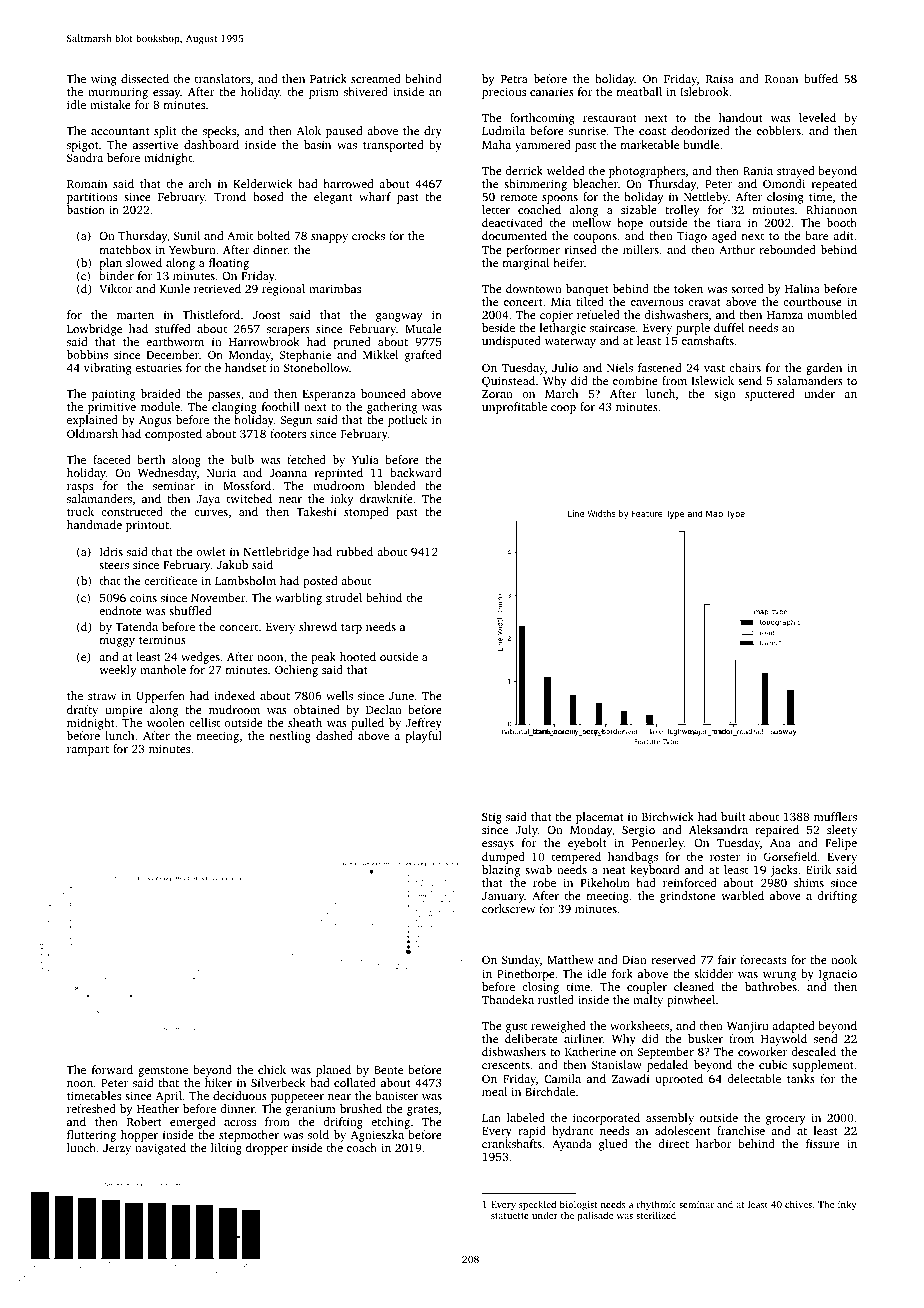 The width and height of the image is (924, 1308). What do you see at coordinates (720, 78) in the image?
I see `Raisa` at bounding box center [720, 78].
